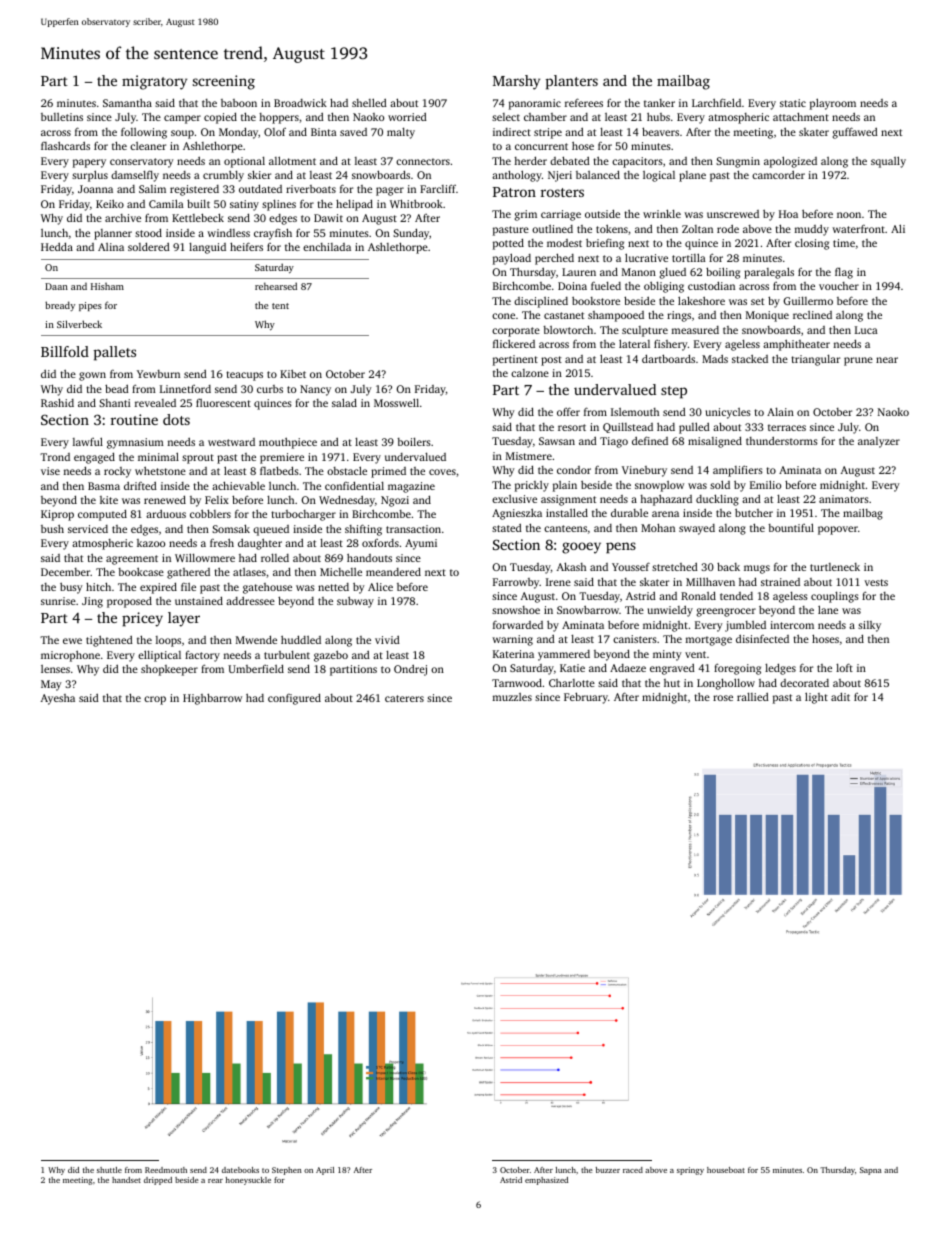 The image size is (952, 1233). I want to click on screening, so click(224, 82).
